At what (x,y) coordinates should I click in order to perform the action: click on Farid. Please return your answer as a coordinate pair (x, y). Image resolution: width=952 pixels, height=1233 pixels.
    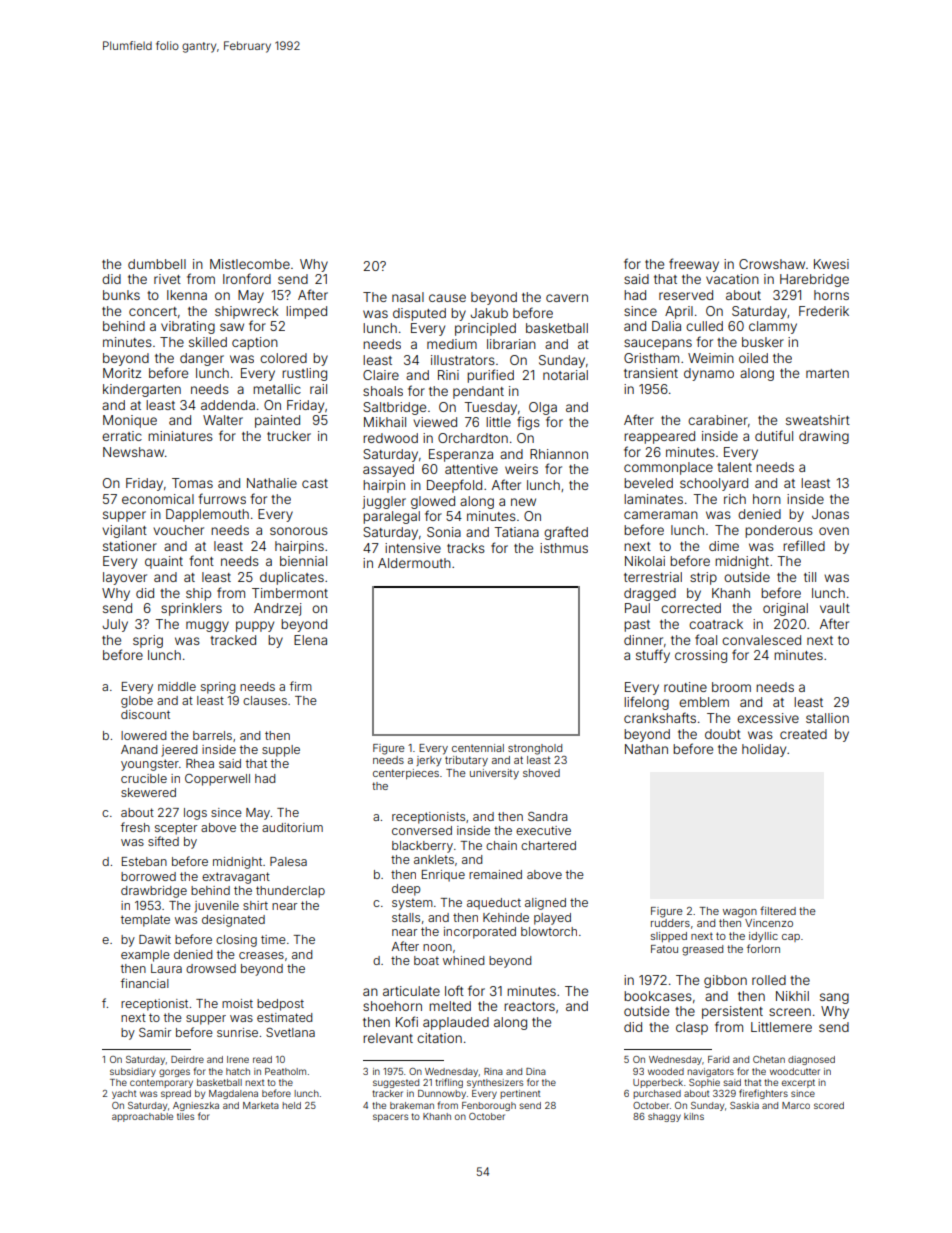
    Looking at the image, I should click on (718, 1059).
